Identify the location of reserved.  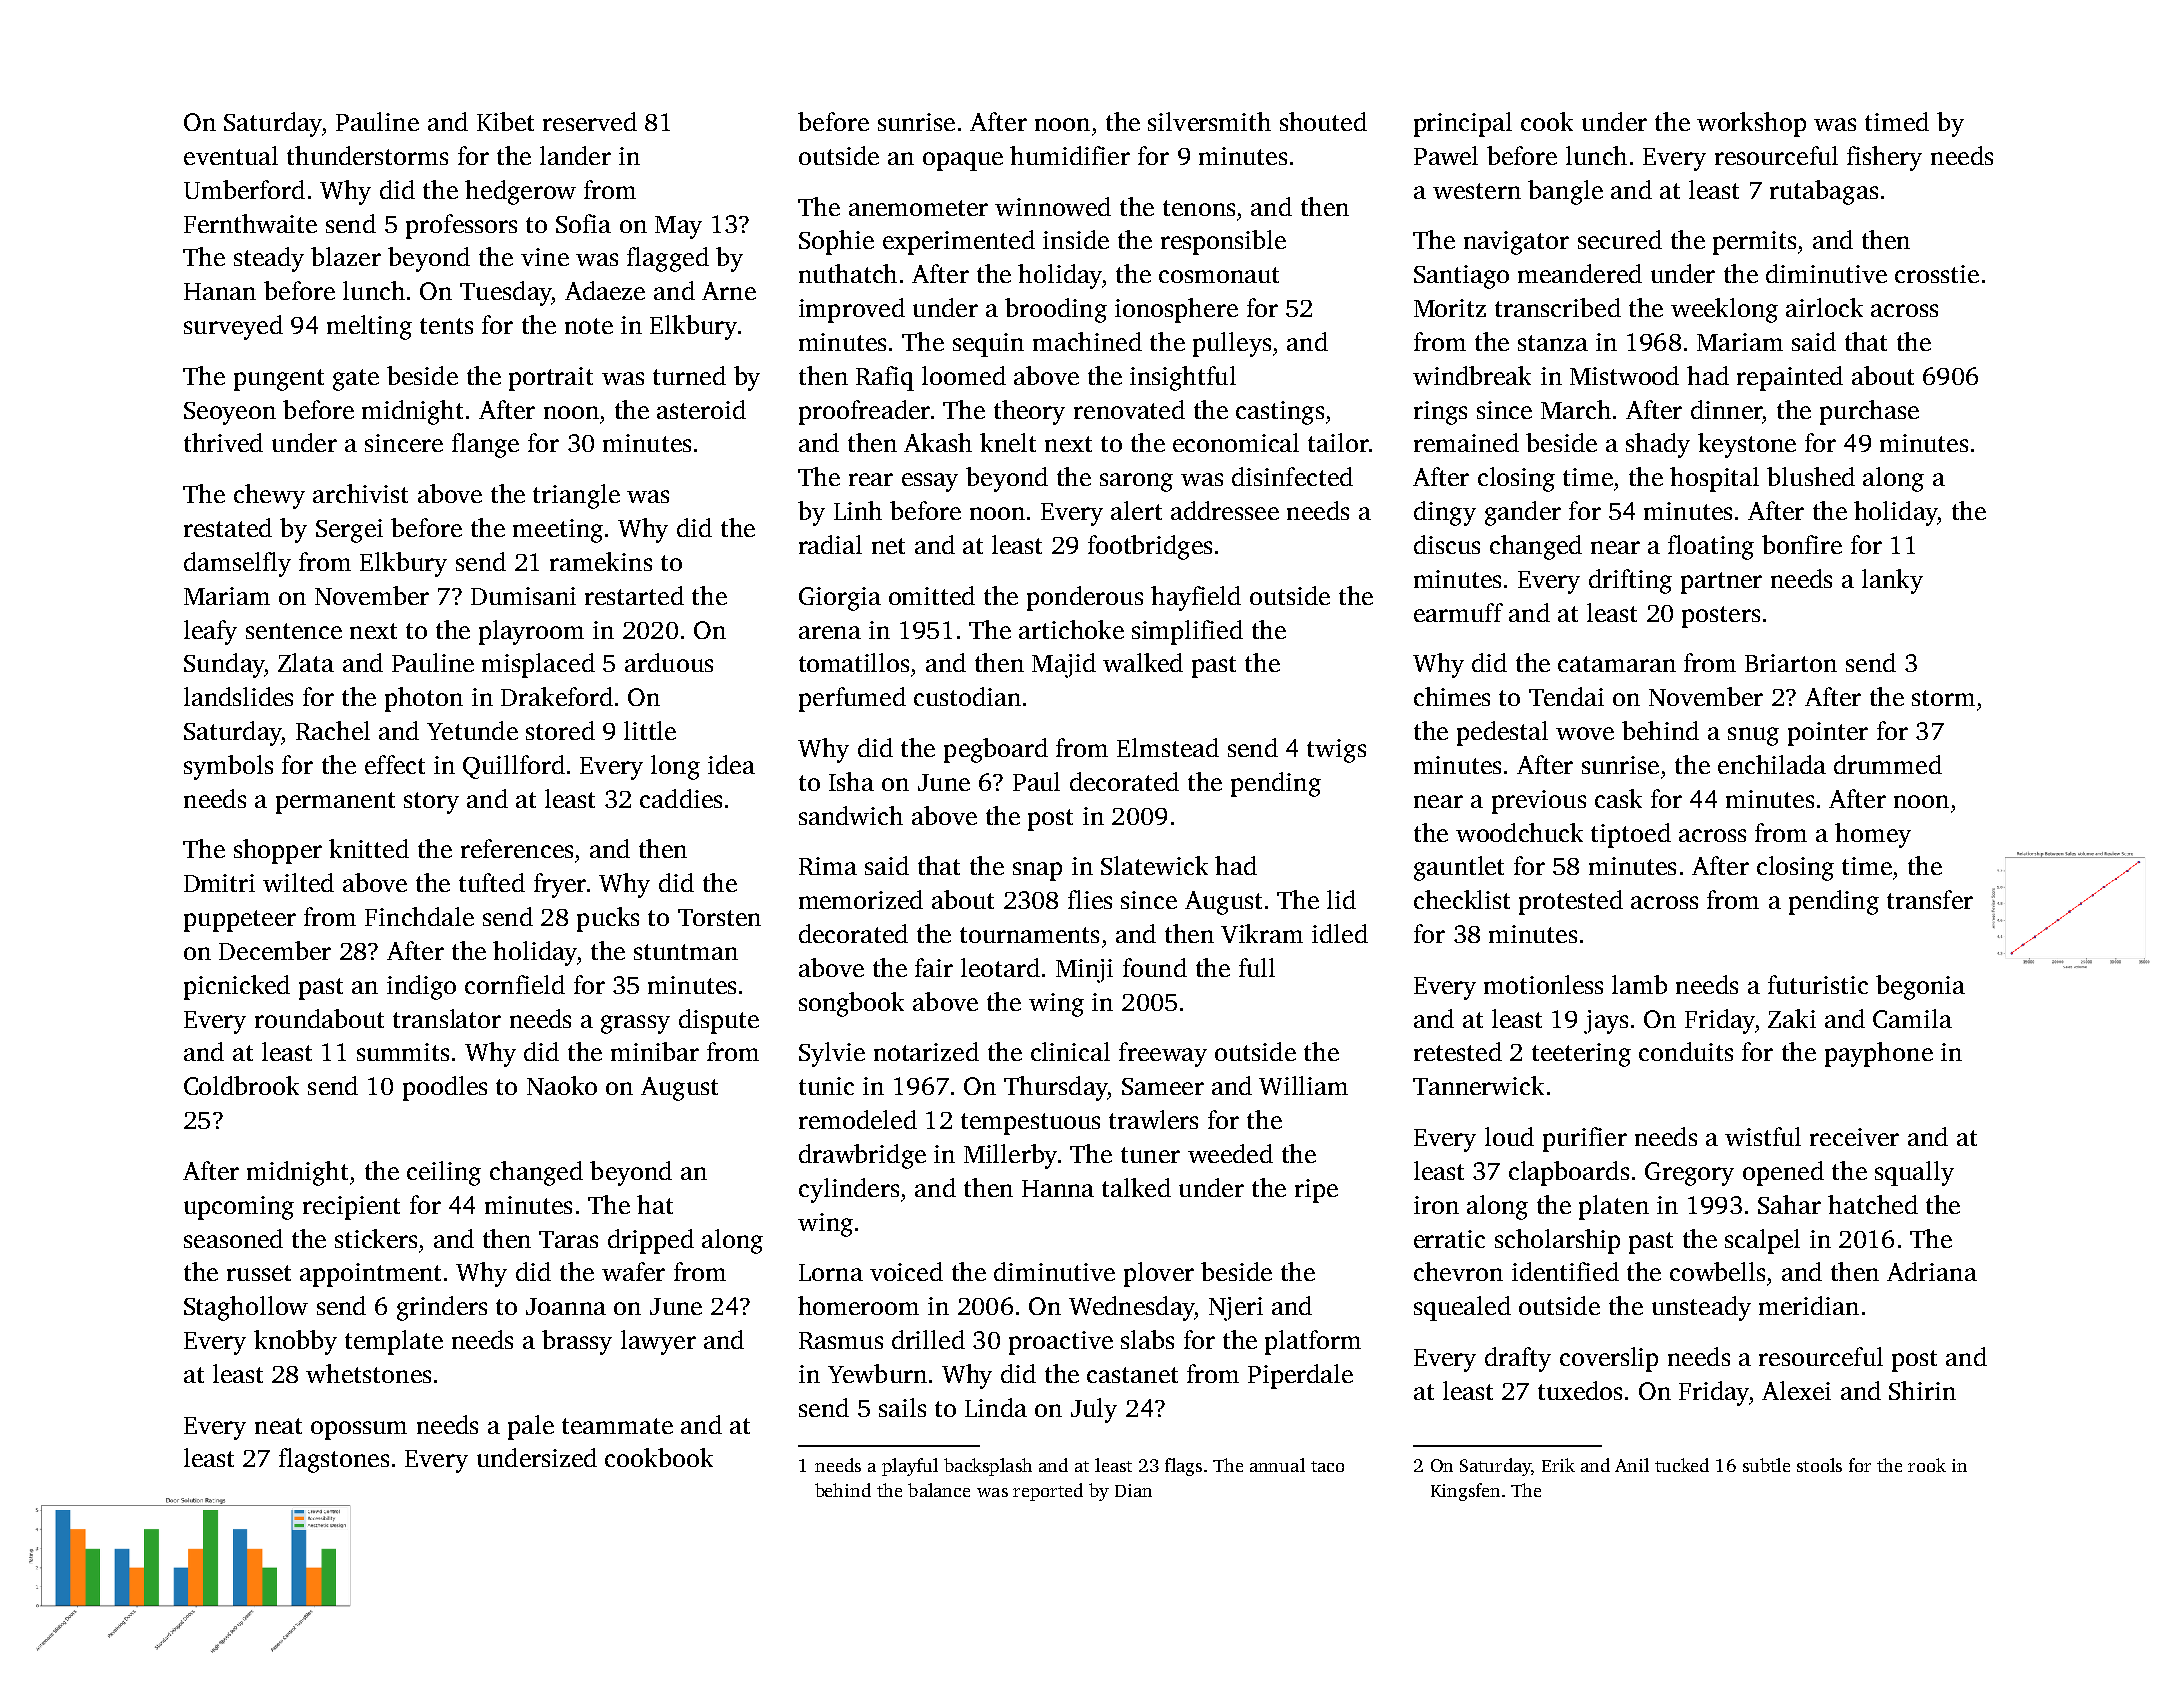
(590, 121).
